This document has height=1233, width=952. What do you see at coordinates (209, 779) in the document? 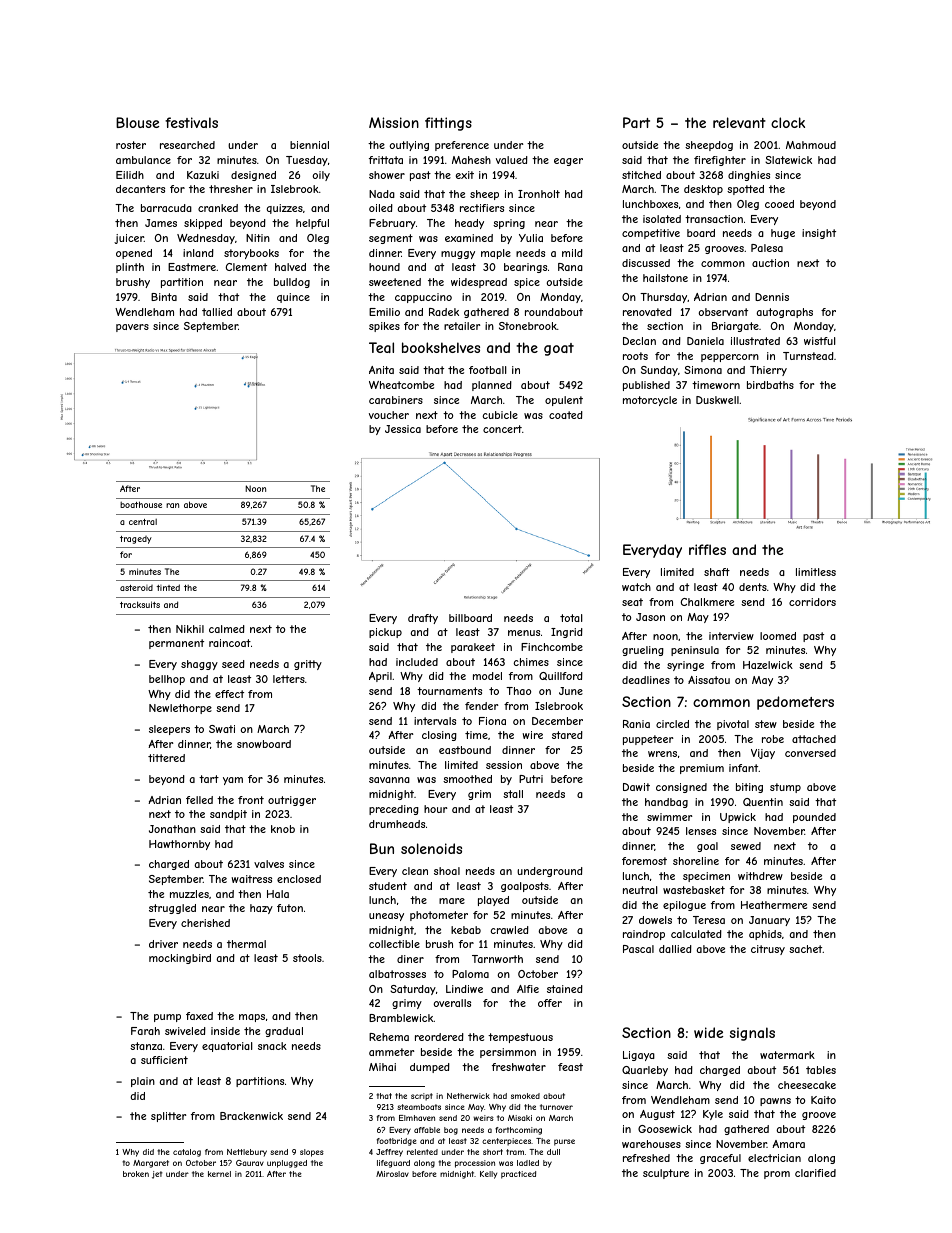
I see `tart` at bounding box center [209, 779].
